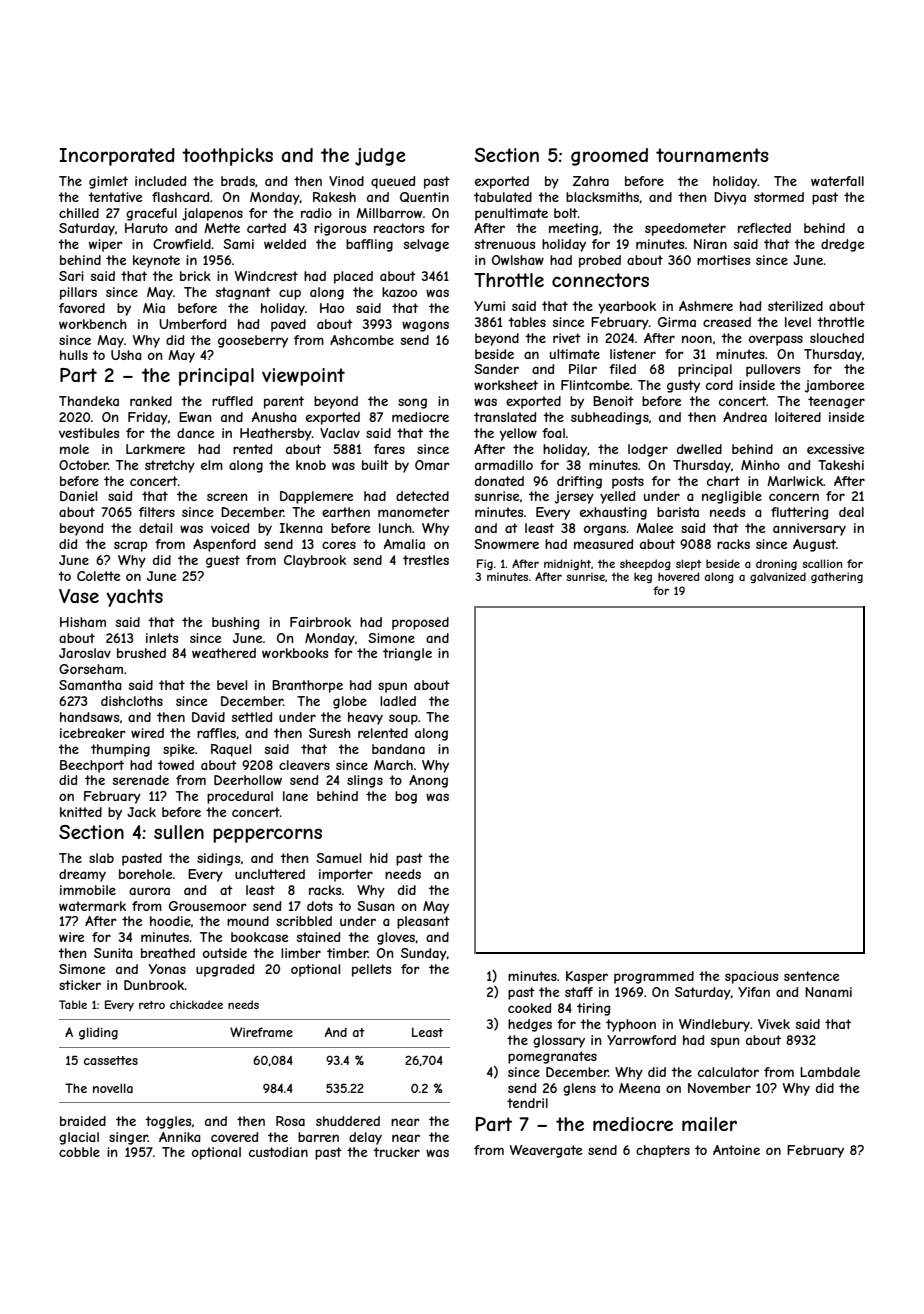 The height and width of the document is (1314, 924). What do you see at coordinates (423, 922) in the document?
I see `pleasant` at bounding box center [423, 922].
